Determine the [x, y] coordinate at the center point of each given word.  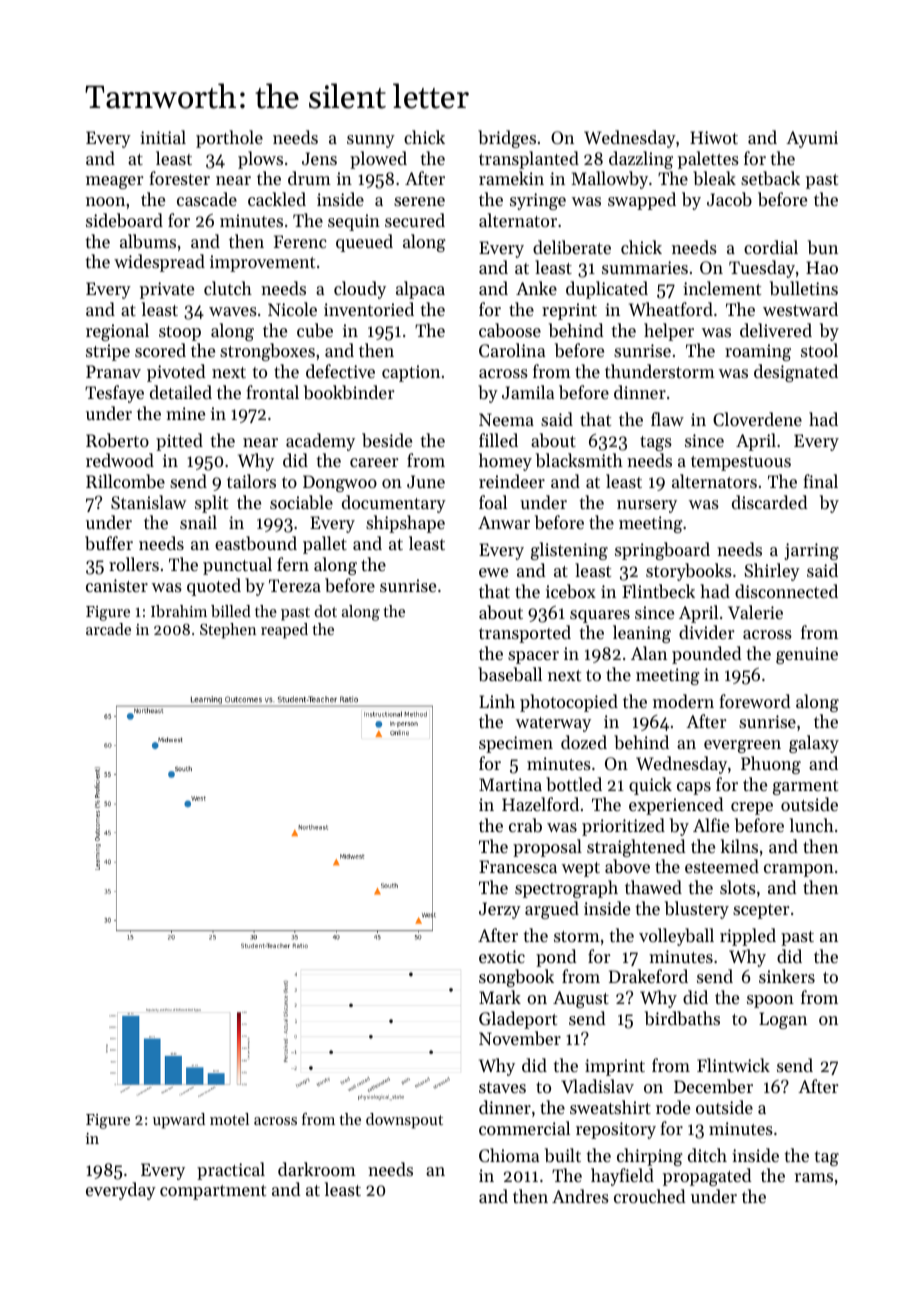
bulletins [804, 288]
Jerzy [500, 910]
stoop [180, 333]
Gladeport [518, 1020]
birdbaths [682, 1018]
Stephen [228, 631]
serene [419, 201]
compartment [213, 1192]
